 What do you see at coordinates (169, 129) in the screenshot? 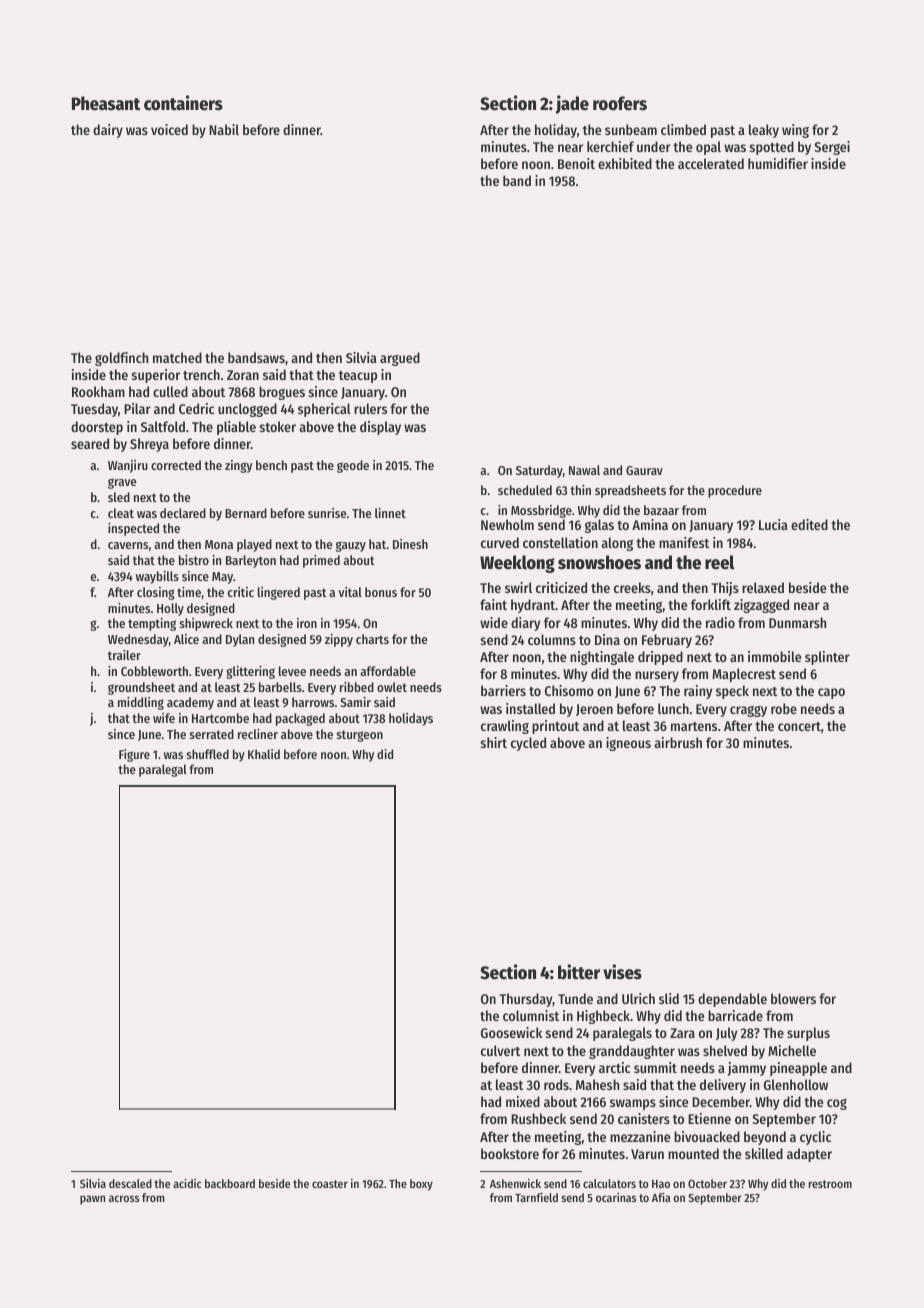
I see `voiced` at bounding box center [169, 129].
